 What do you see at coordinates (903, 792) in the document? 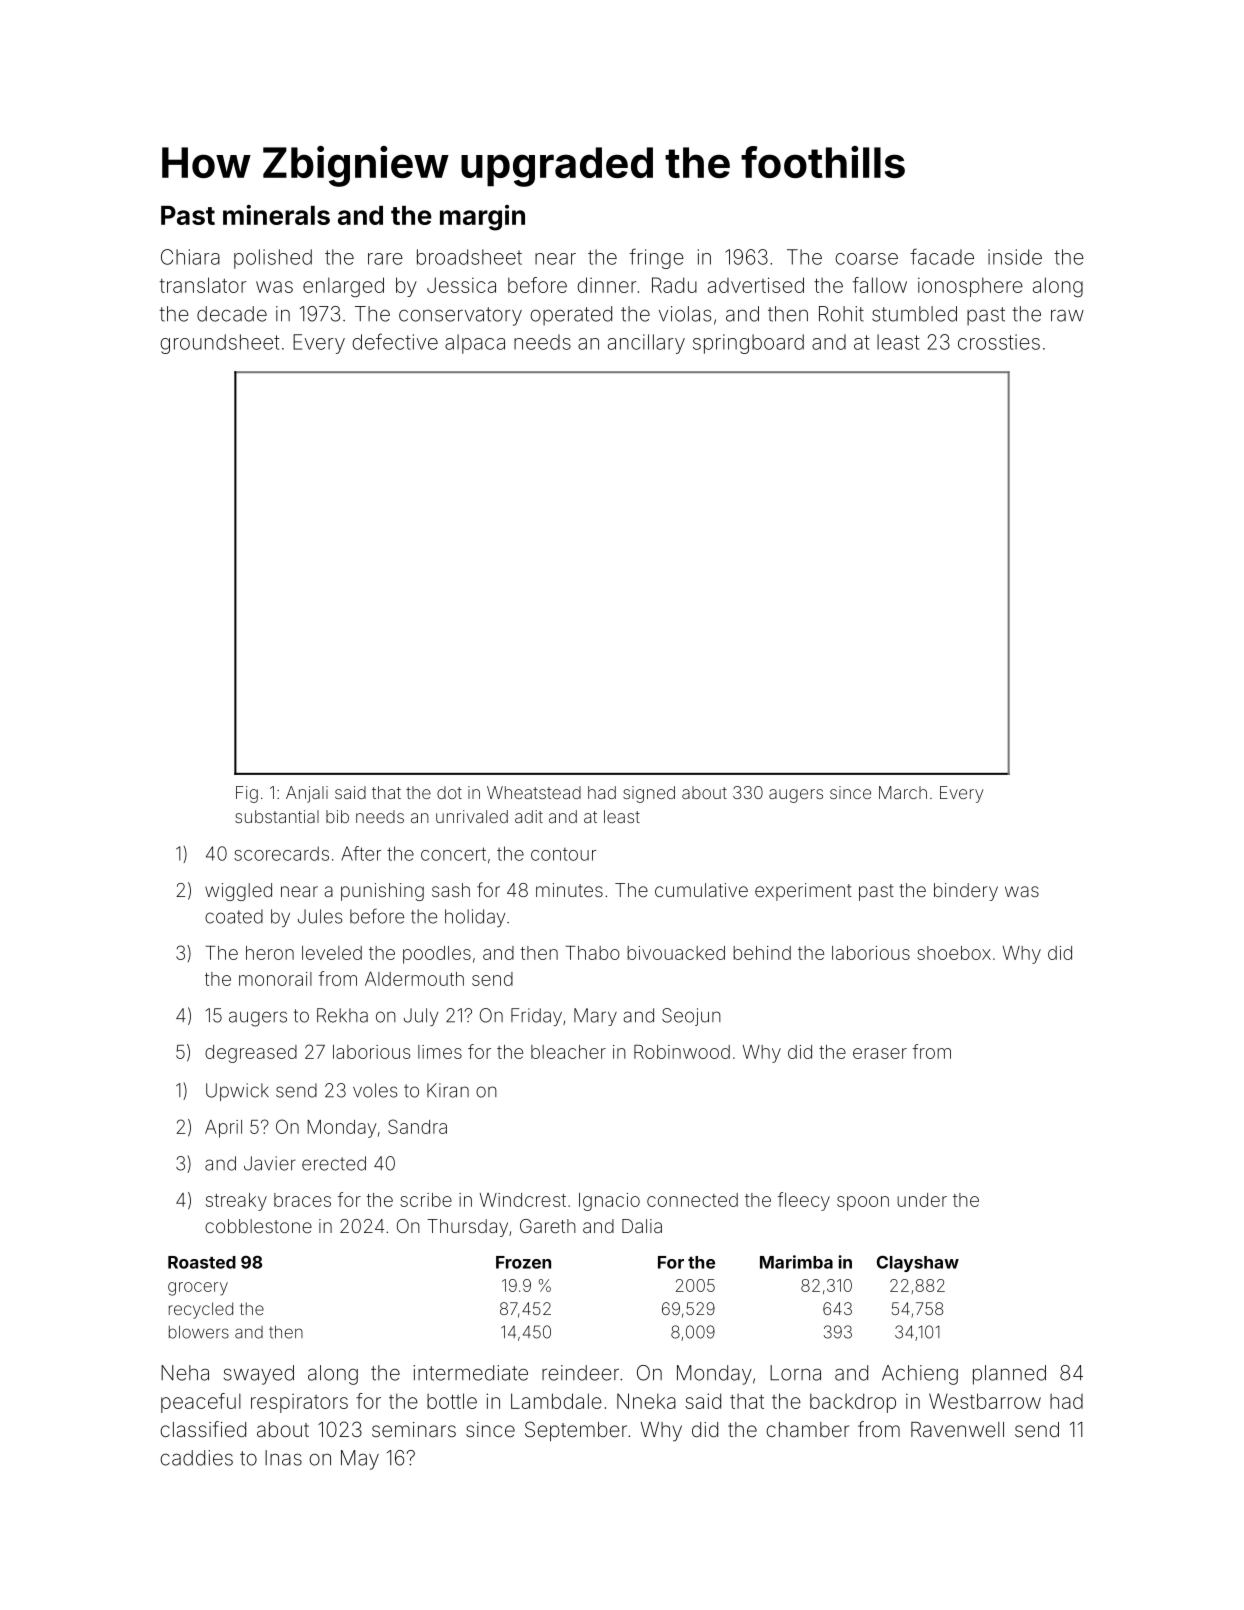
I see `March` at bounding box center [903, 792].
